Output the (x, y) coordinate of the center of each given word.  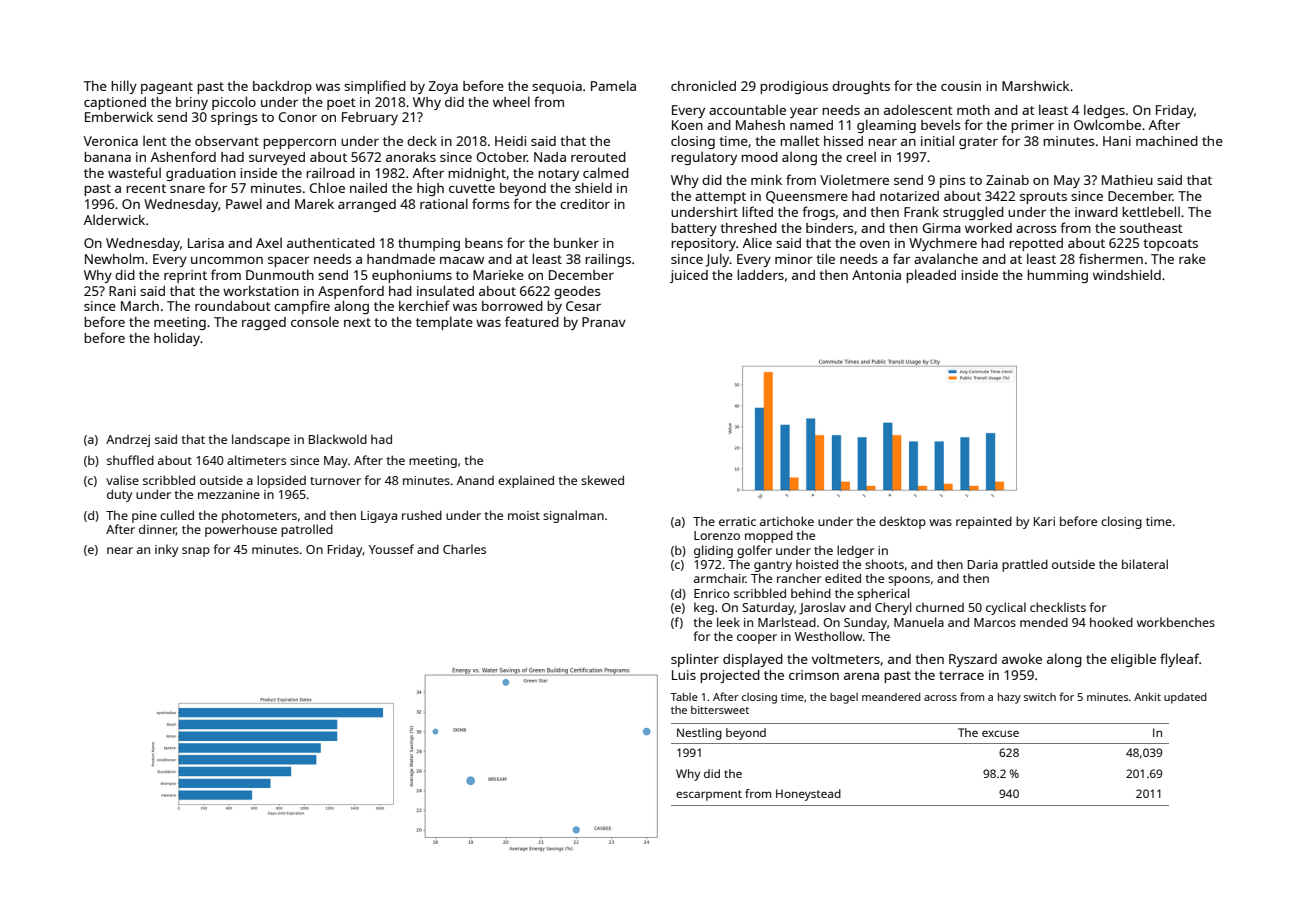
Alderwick (114, 220)
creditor (585, 204)
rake (1192, 259)
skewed (602, 480)
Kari (1044, 521)
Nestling (699, 734)
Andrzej (128, 441)
